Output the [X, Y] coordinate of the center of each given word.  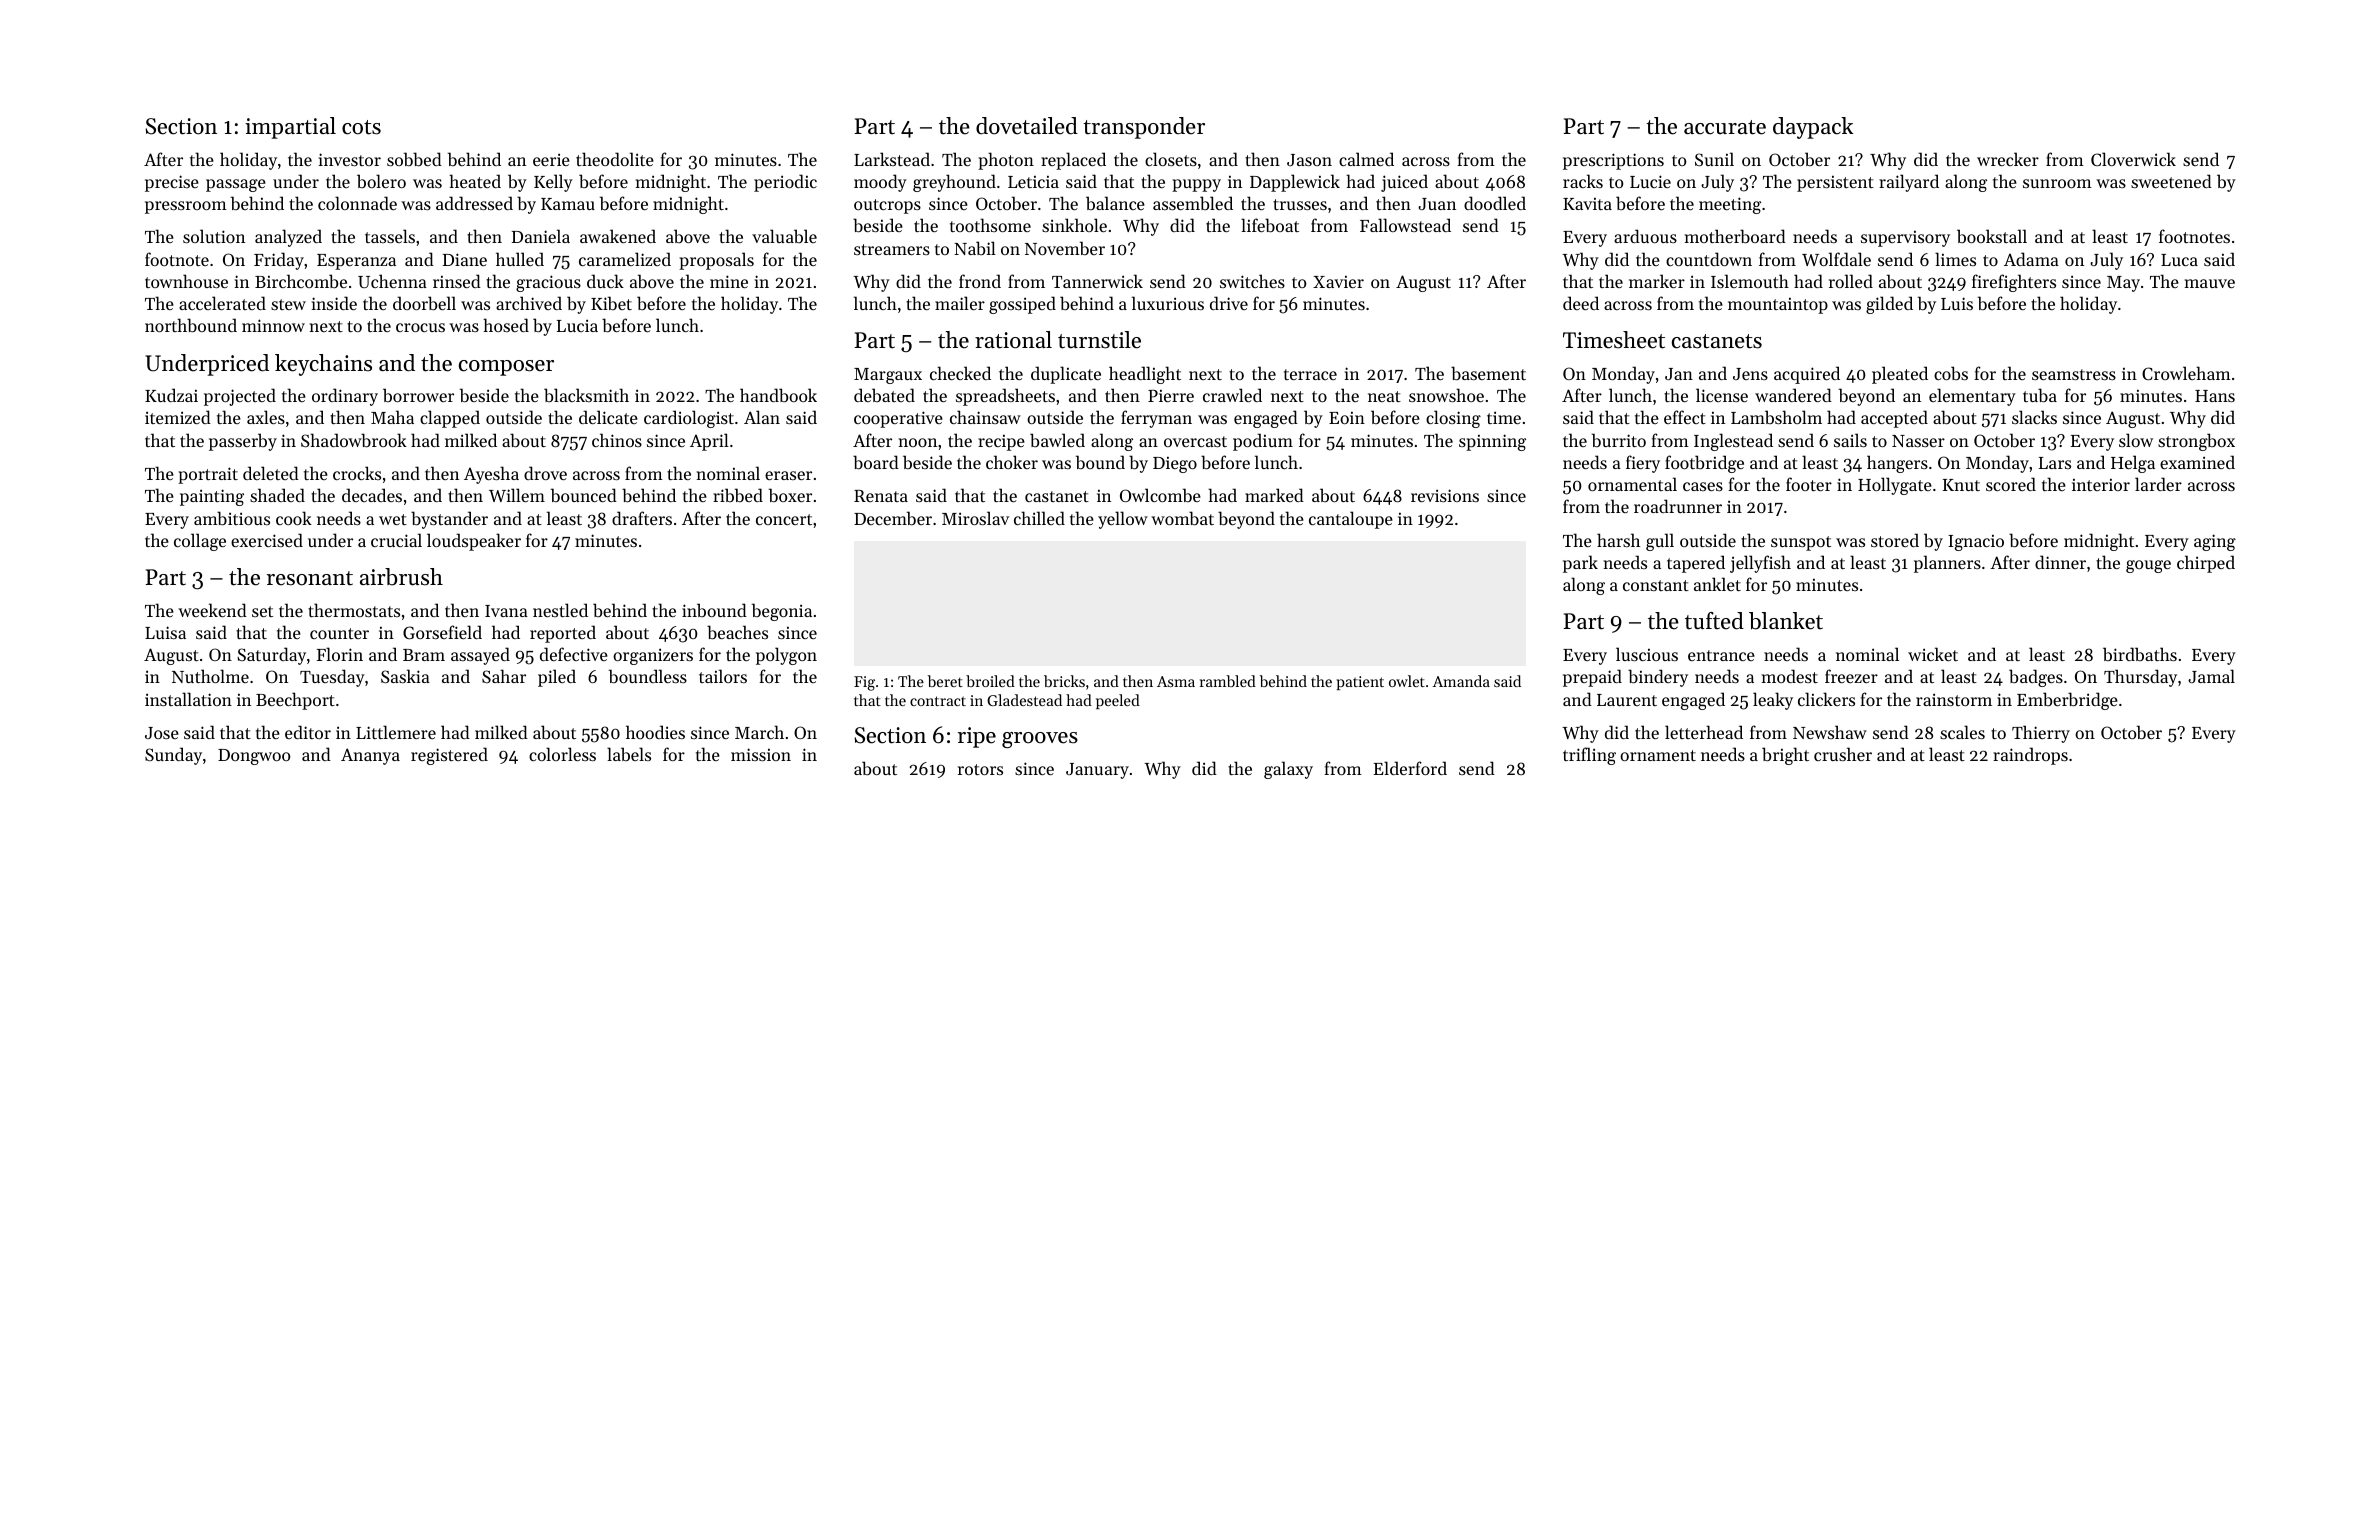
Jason [1309, 160]
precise [172, 183]
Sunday [173, 756]
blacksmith [586, 395]
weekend [212, 610]
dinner [2060, 562]
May [2123, 284]
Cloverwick [2133, 159]
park [1580, 564]
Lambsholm [1776, 417]
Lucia [577, 325]
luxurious [1168, 303]
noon [918, 442]
